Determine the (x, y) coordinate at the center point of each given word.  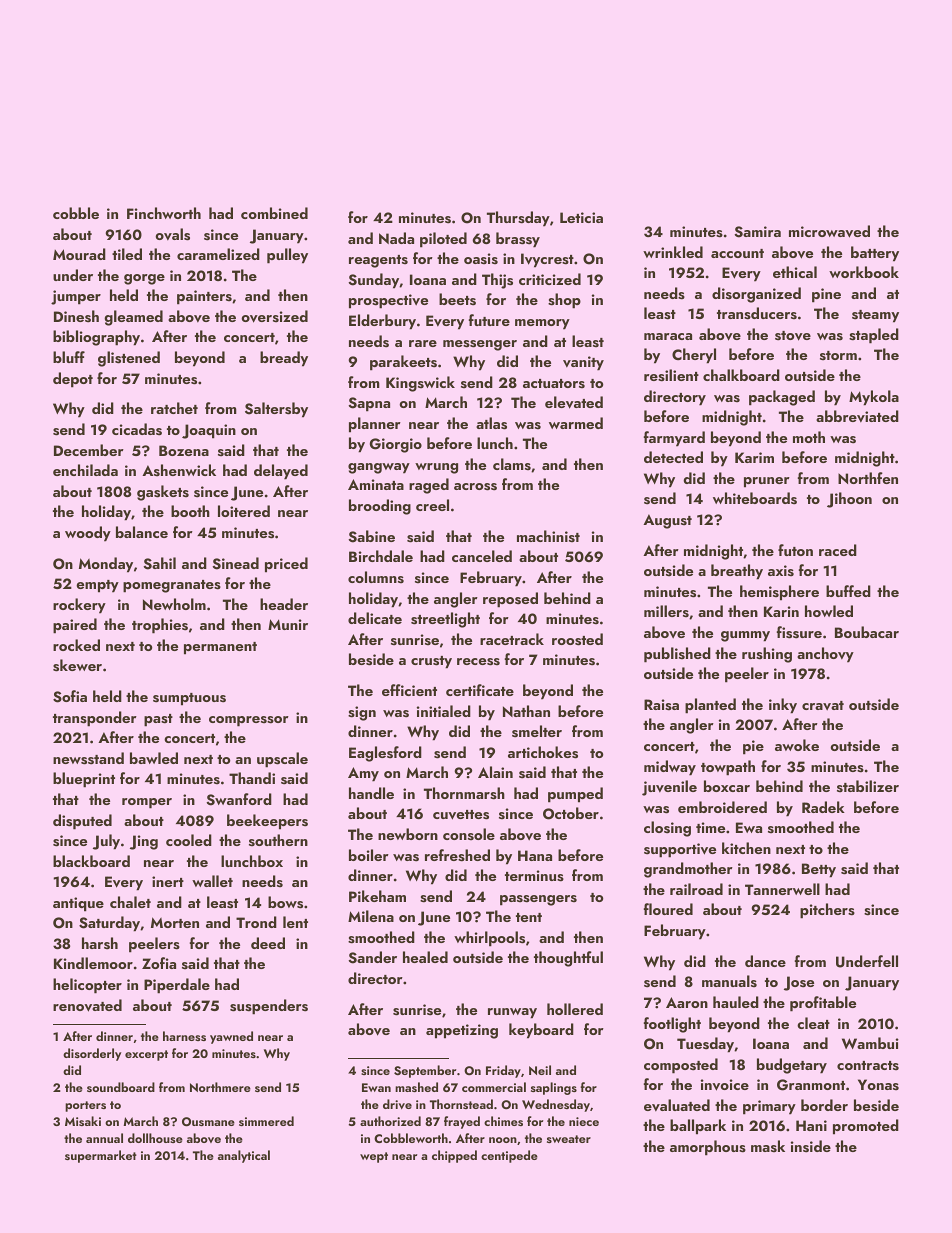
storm (838, 356)
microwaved (829, 231)
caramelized (218, 254)
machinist (548, 536)
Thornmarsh (464, 793)
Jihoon (849, 500)
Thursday (518, 219)
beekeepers (267, 822)
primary (769, 1107)
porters (85, 1106)
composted (681, 1066)
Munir (288, 624)
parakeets (403, 363)
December (89, 450)
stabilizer (868, 786)
